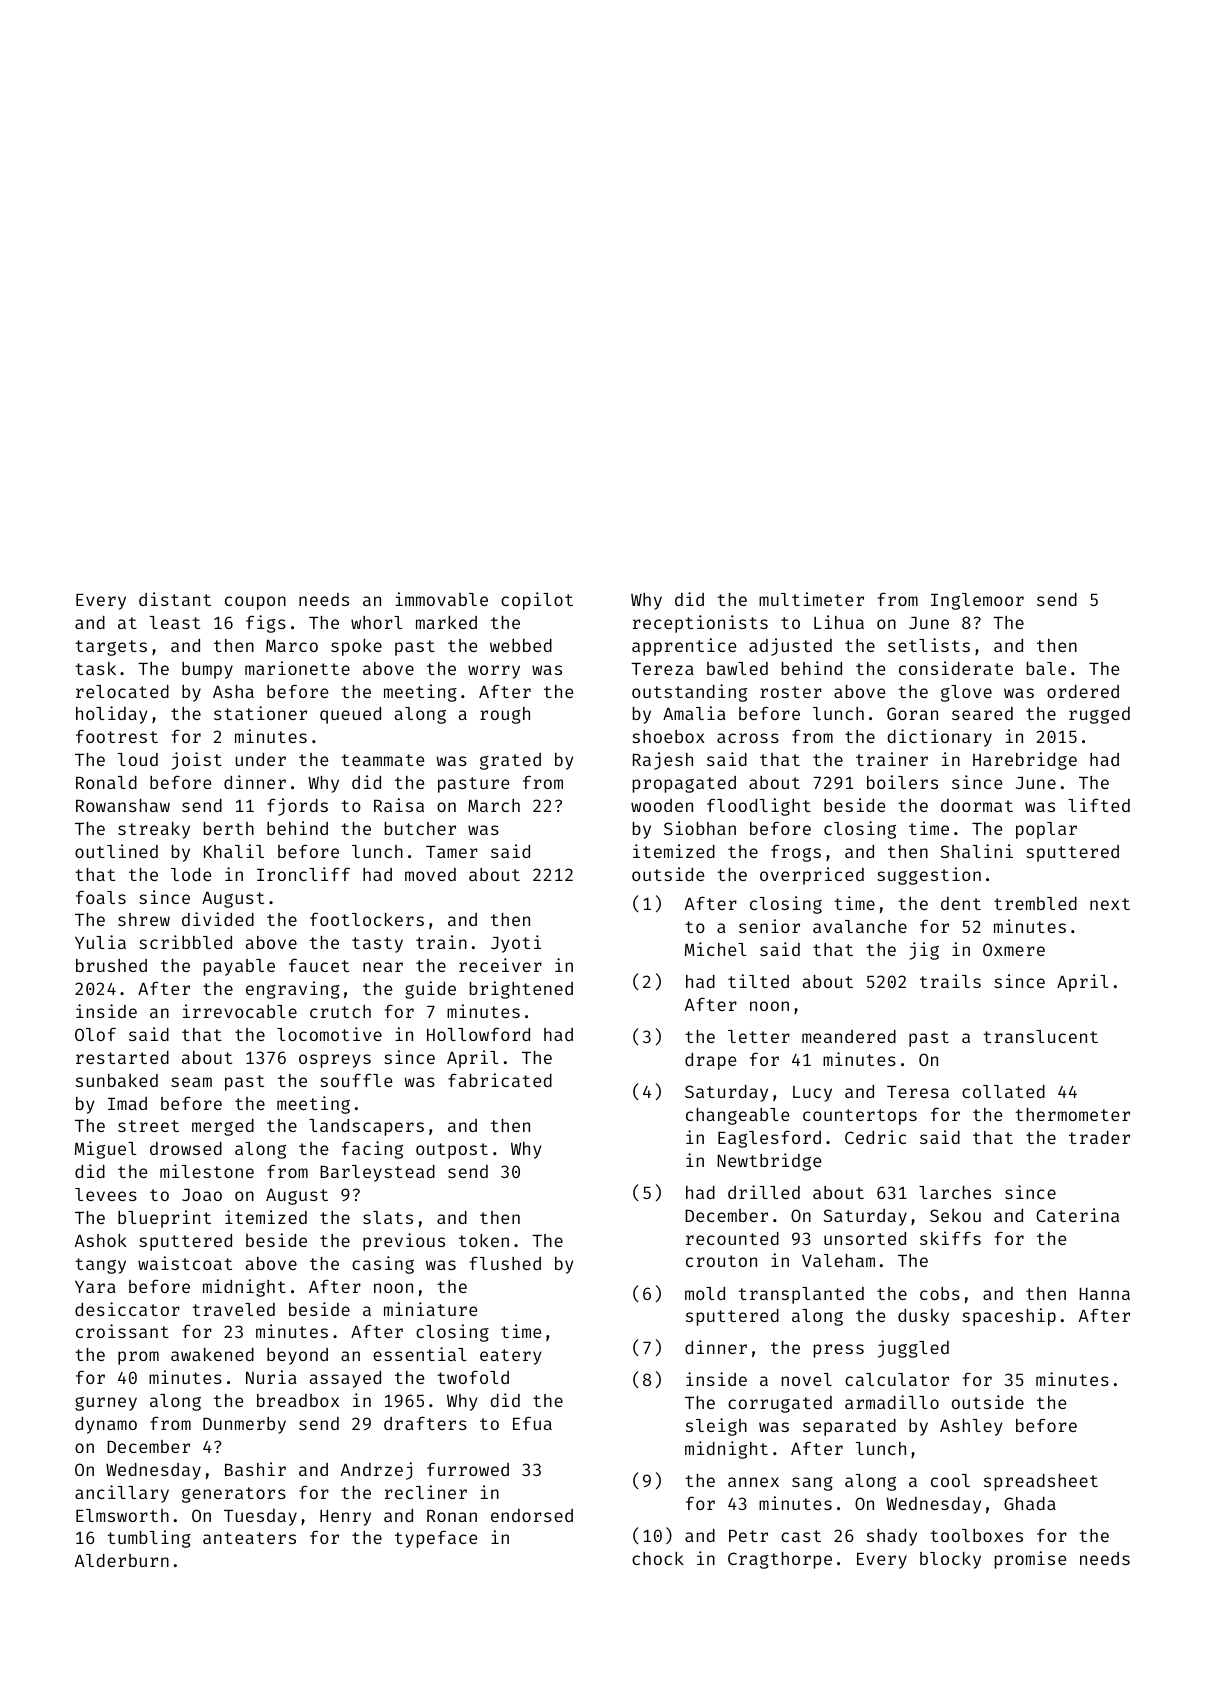 Image resolution: width=1207 pixels, height=1707 pixels. What do you see at coordinates (912, 713) in the document?
I see `Goran` at bounding box center [912, 713].
